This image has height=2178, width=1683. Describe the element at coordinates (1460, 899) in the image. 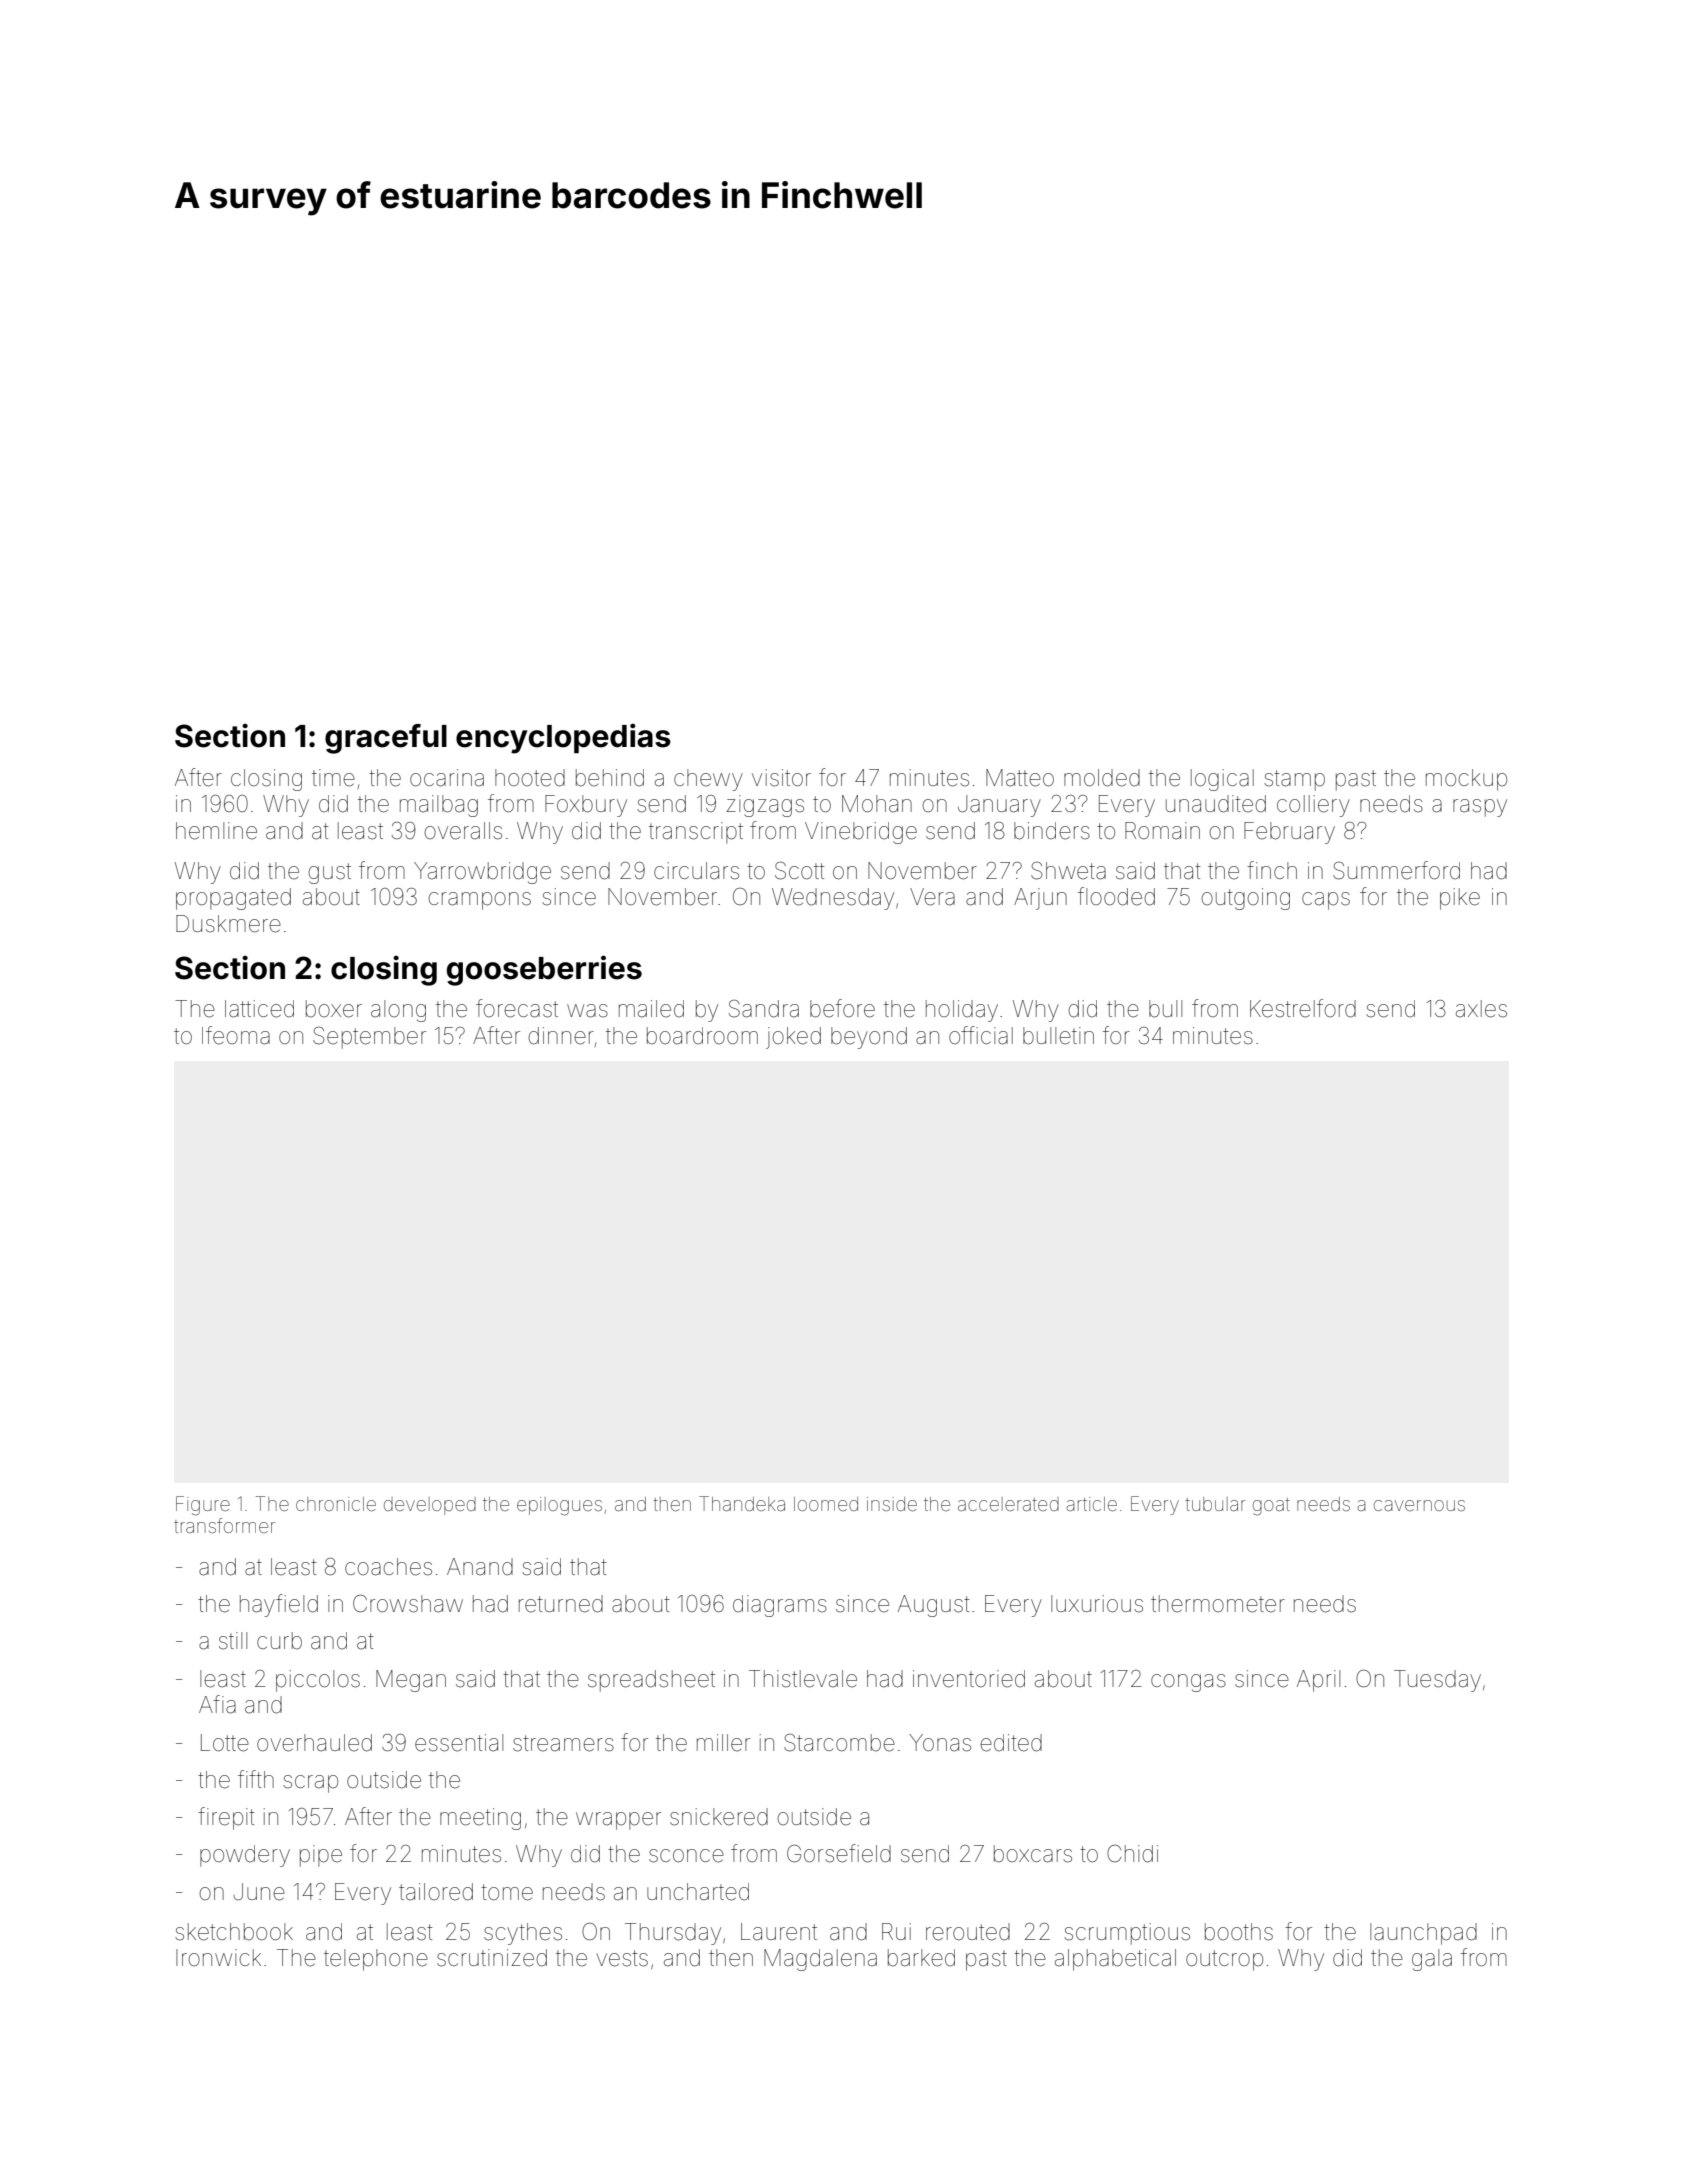

I see `pike` at that location.
